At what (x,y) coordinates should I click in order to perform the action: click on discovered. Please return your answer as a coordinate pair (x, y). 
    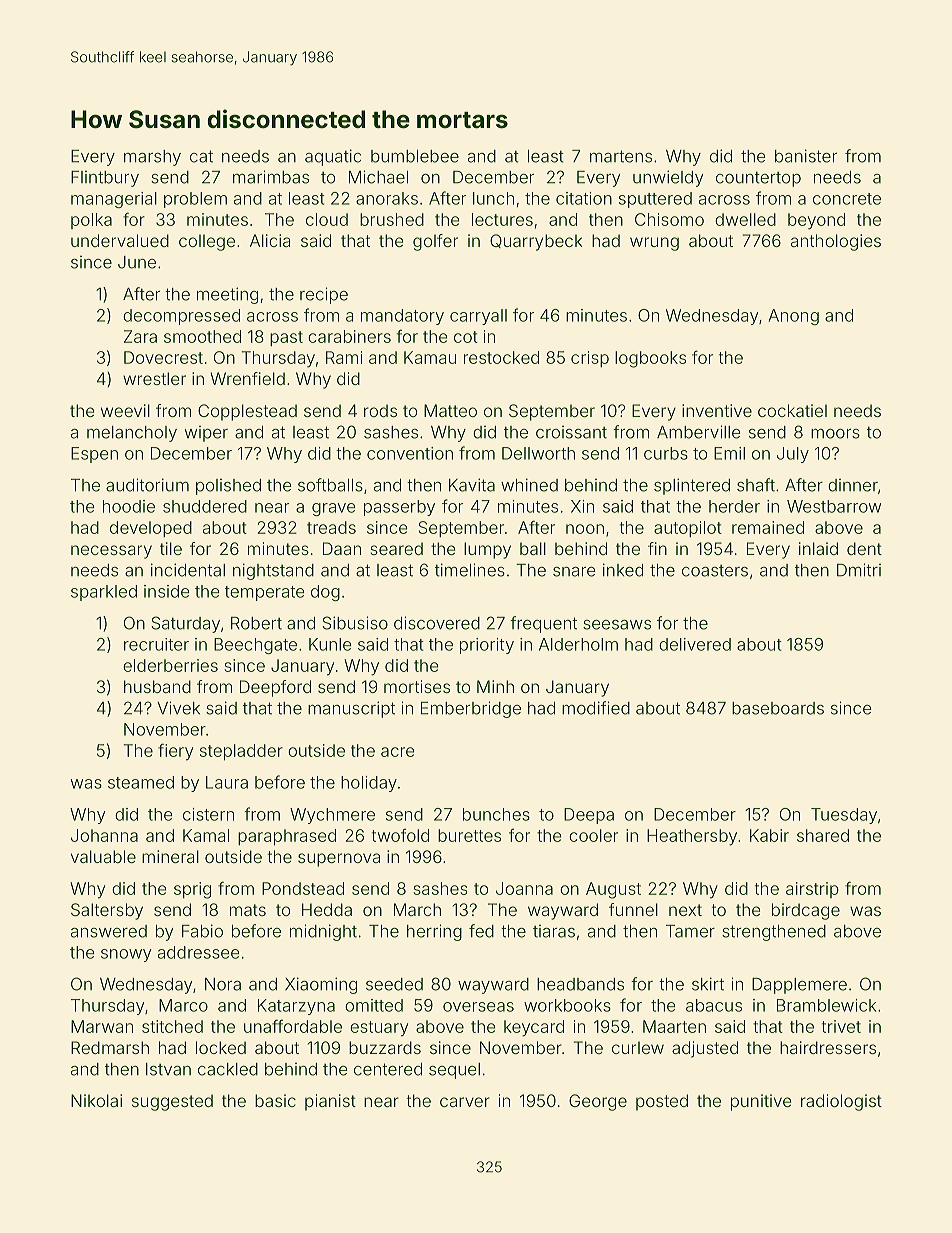
    Looking at the image, I should click on (437, 623).
